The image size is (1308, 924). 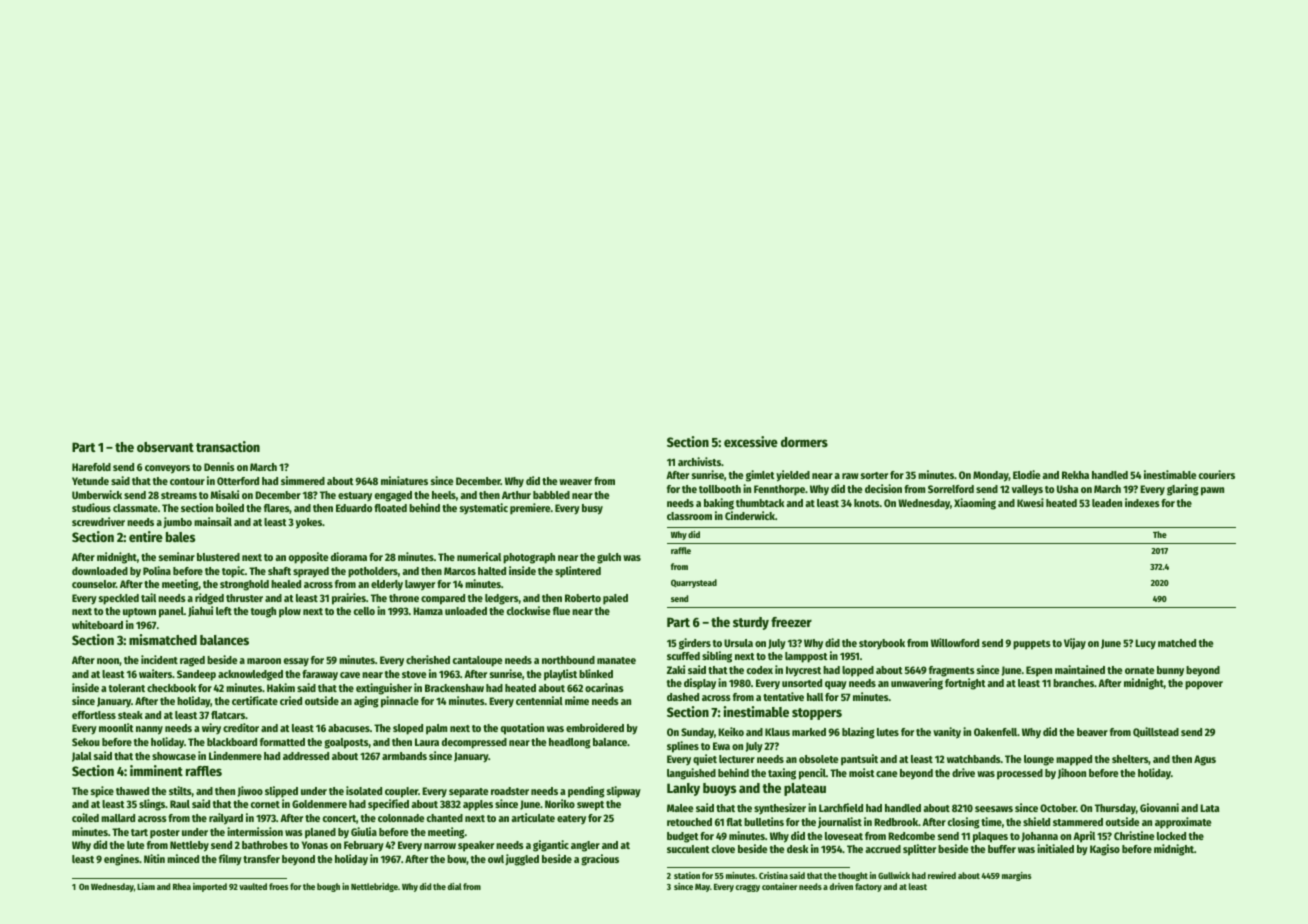 I want to click on popover, so click(x=1204, y=685).
